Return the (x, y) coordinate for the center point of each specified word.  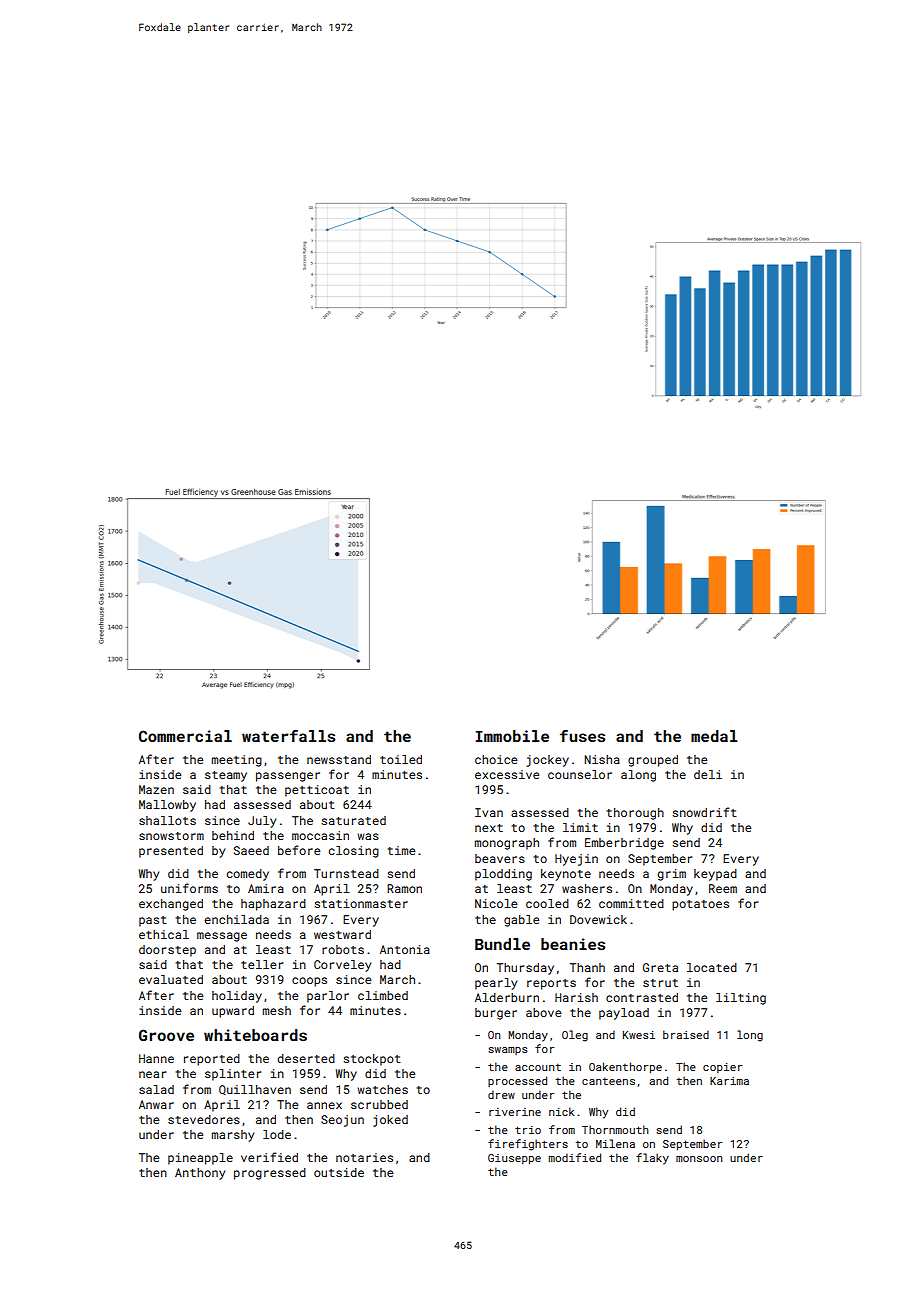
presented (171, 852)
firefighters (528, 1145)
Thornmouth (615, 1129)
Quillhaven (255, 1090)
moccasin (320, 835)
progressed (270, 1174)
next (489, 828)
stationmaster (361, 903)
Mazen (156, 789)
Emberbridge (624, 844)
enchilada (236, 919)
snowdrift (704, 812)
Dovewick (598, 919)
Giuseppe (514, 1159)
